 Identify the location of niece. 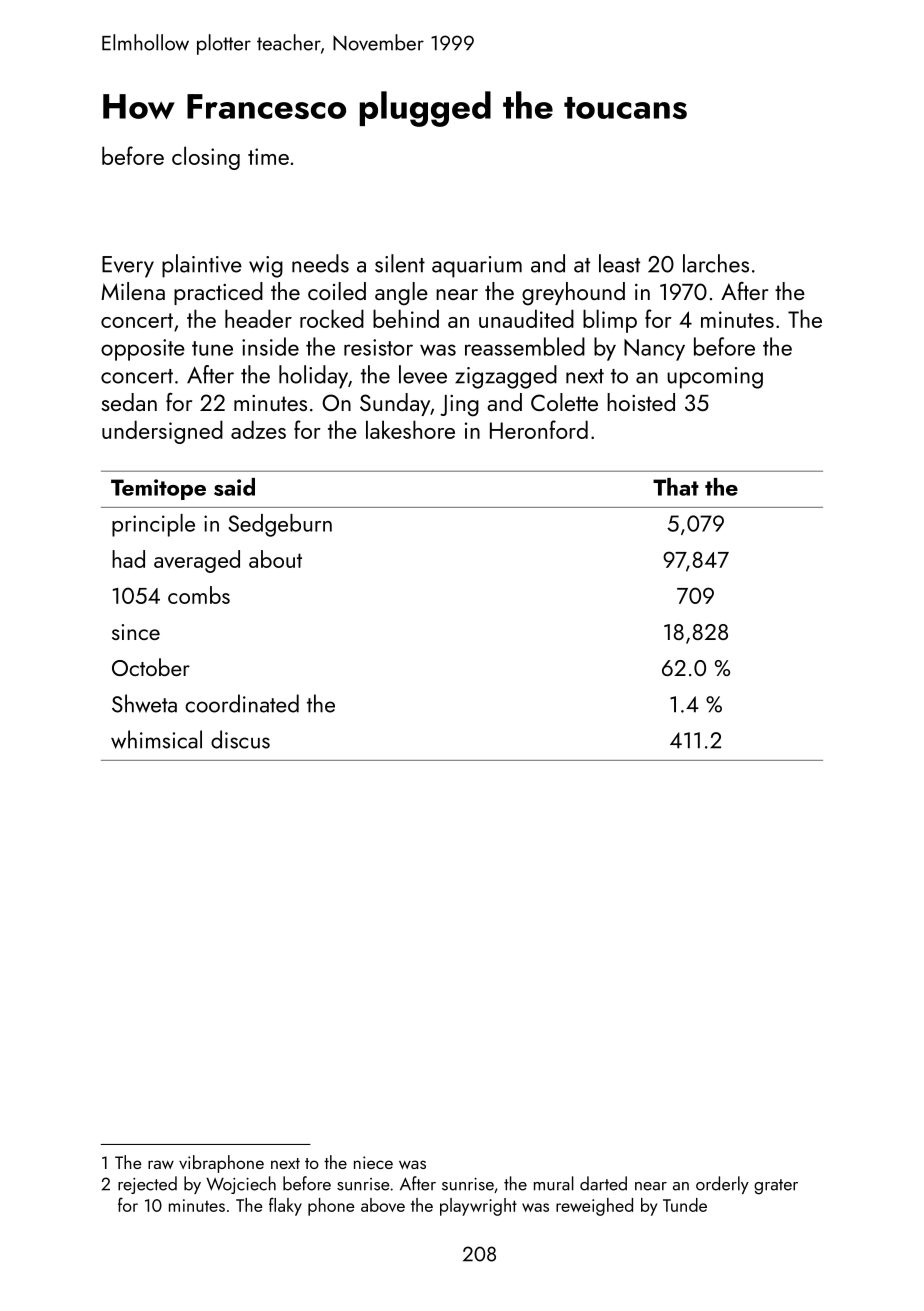
(373, 1162).
